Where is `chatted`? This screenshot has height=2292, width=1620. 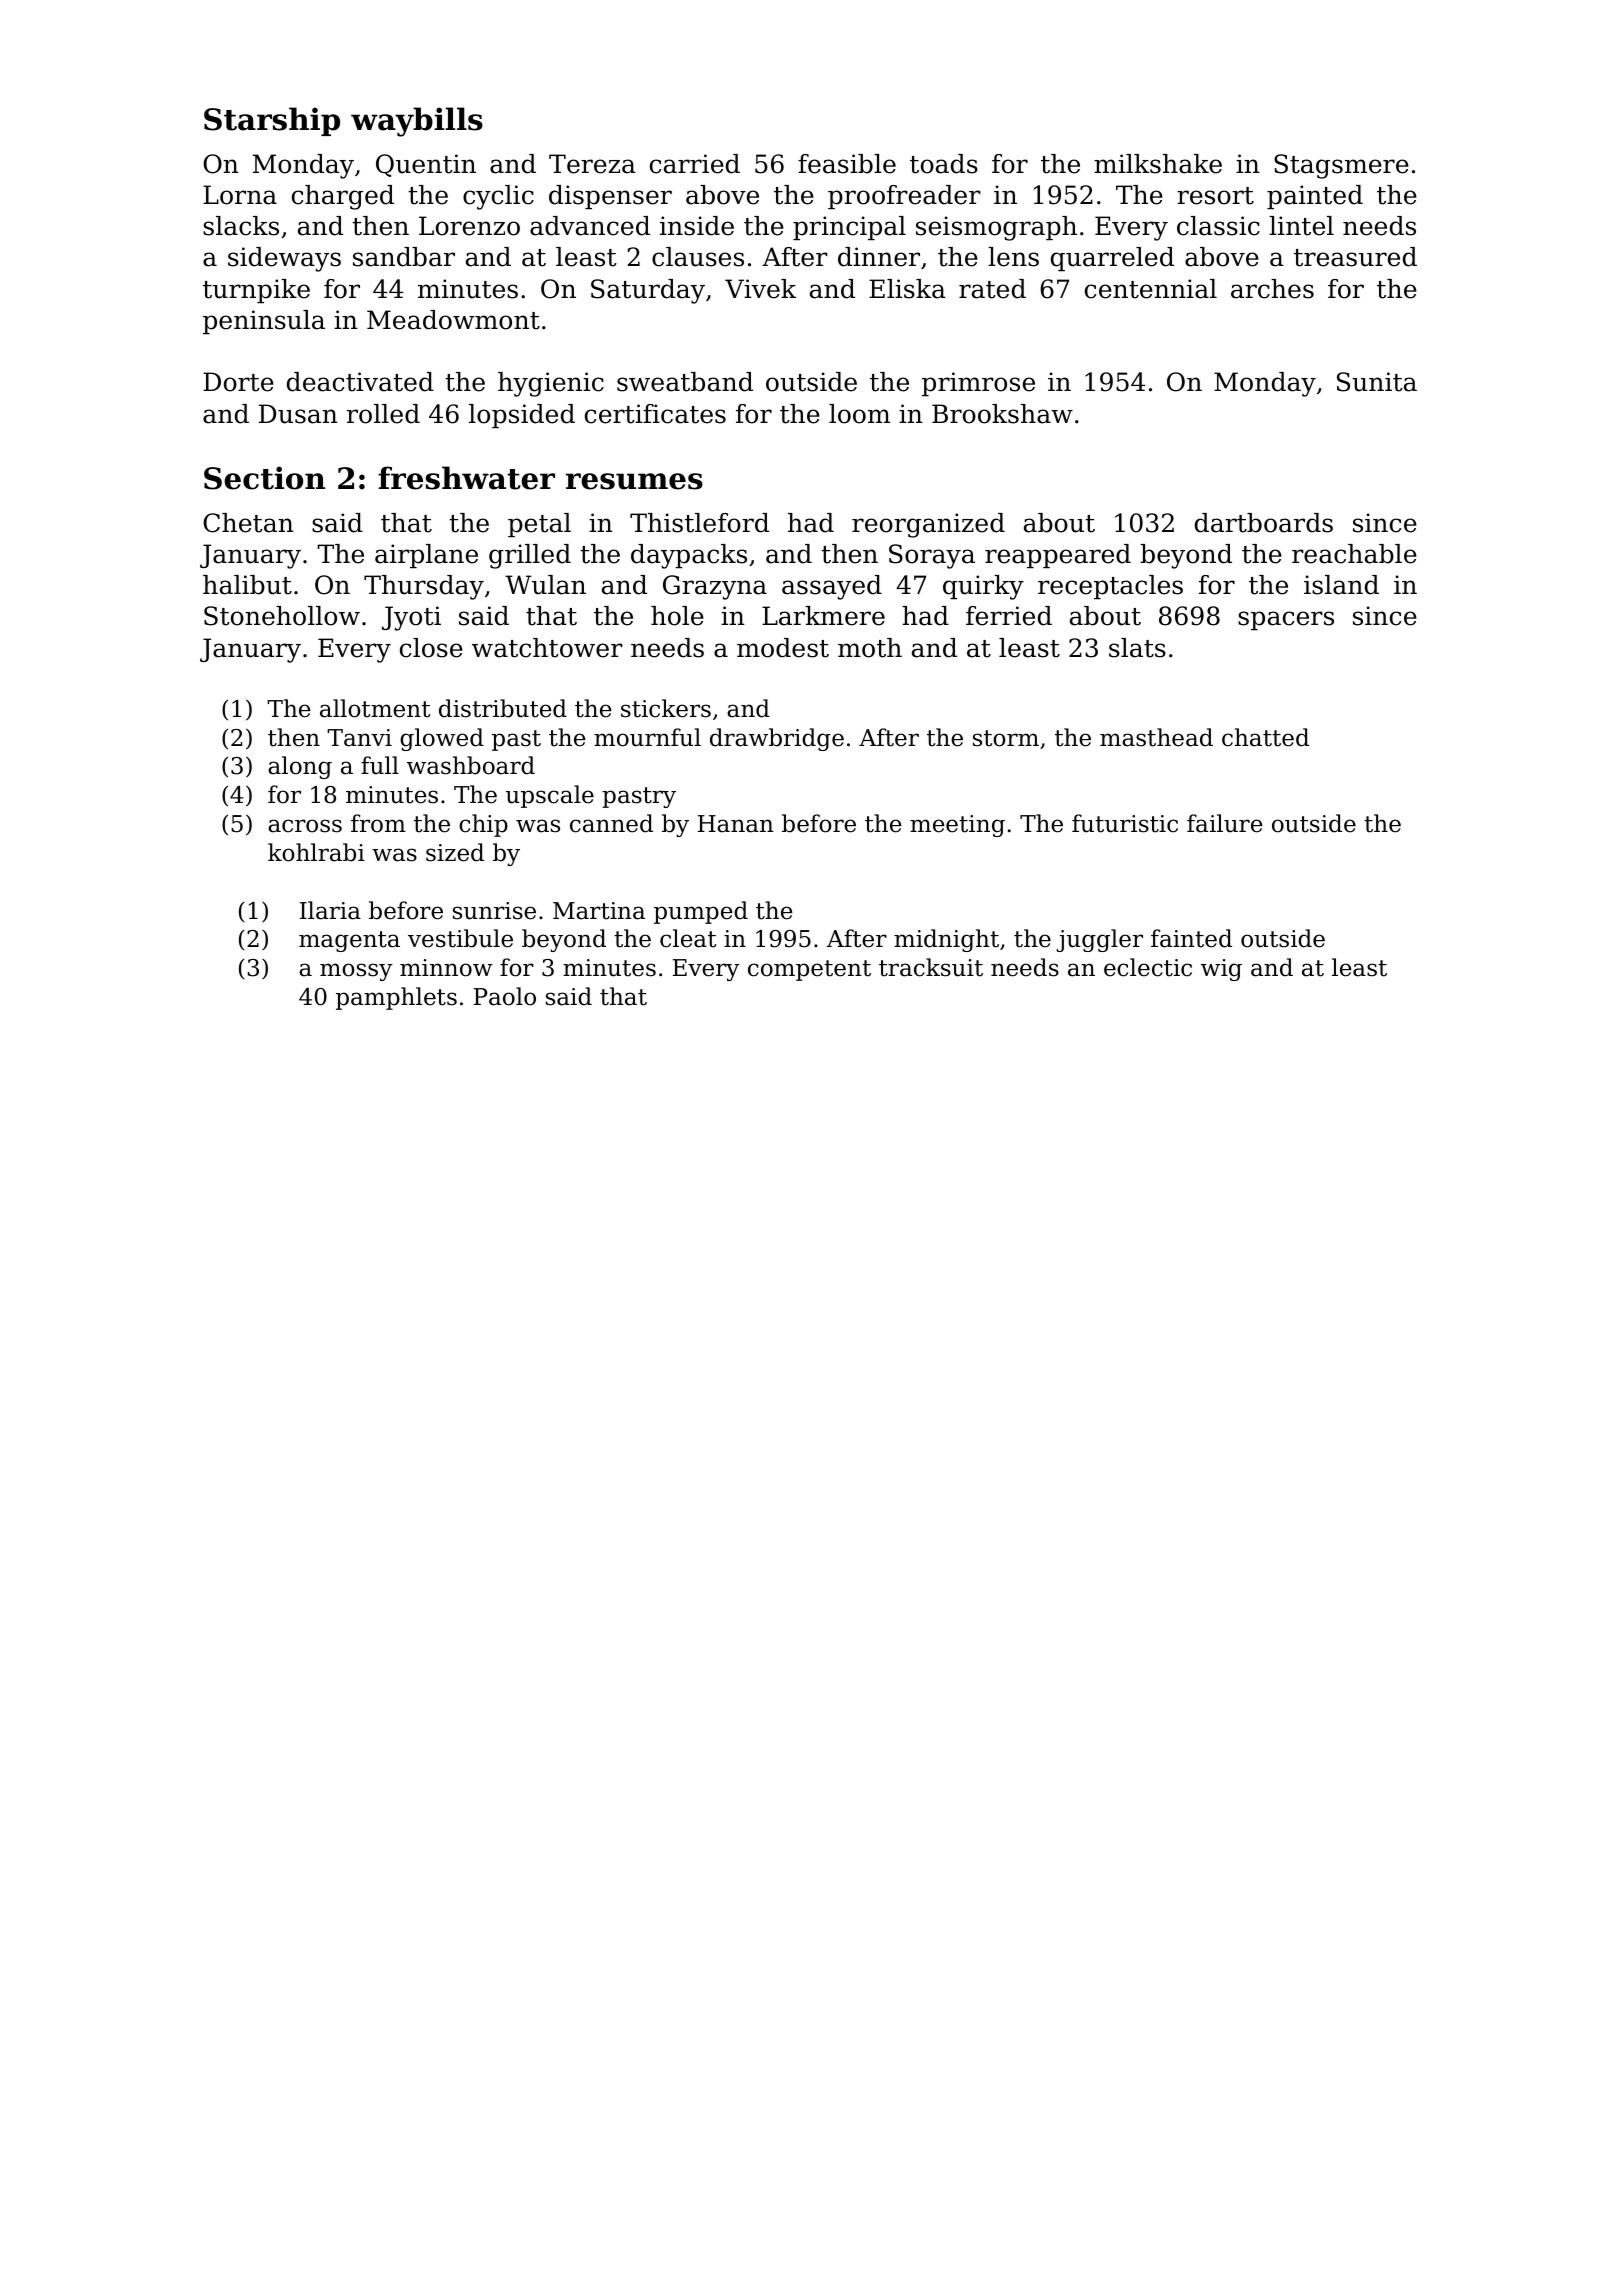 chatted is located at coordinates (1265, 737).
